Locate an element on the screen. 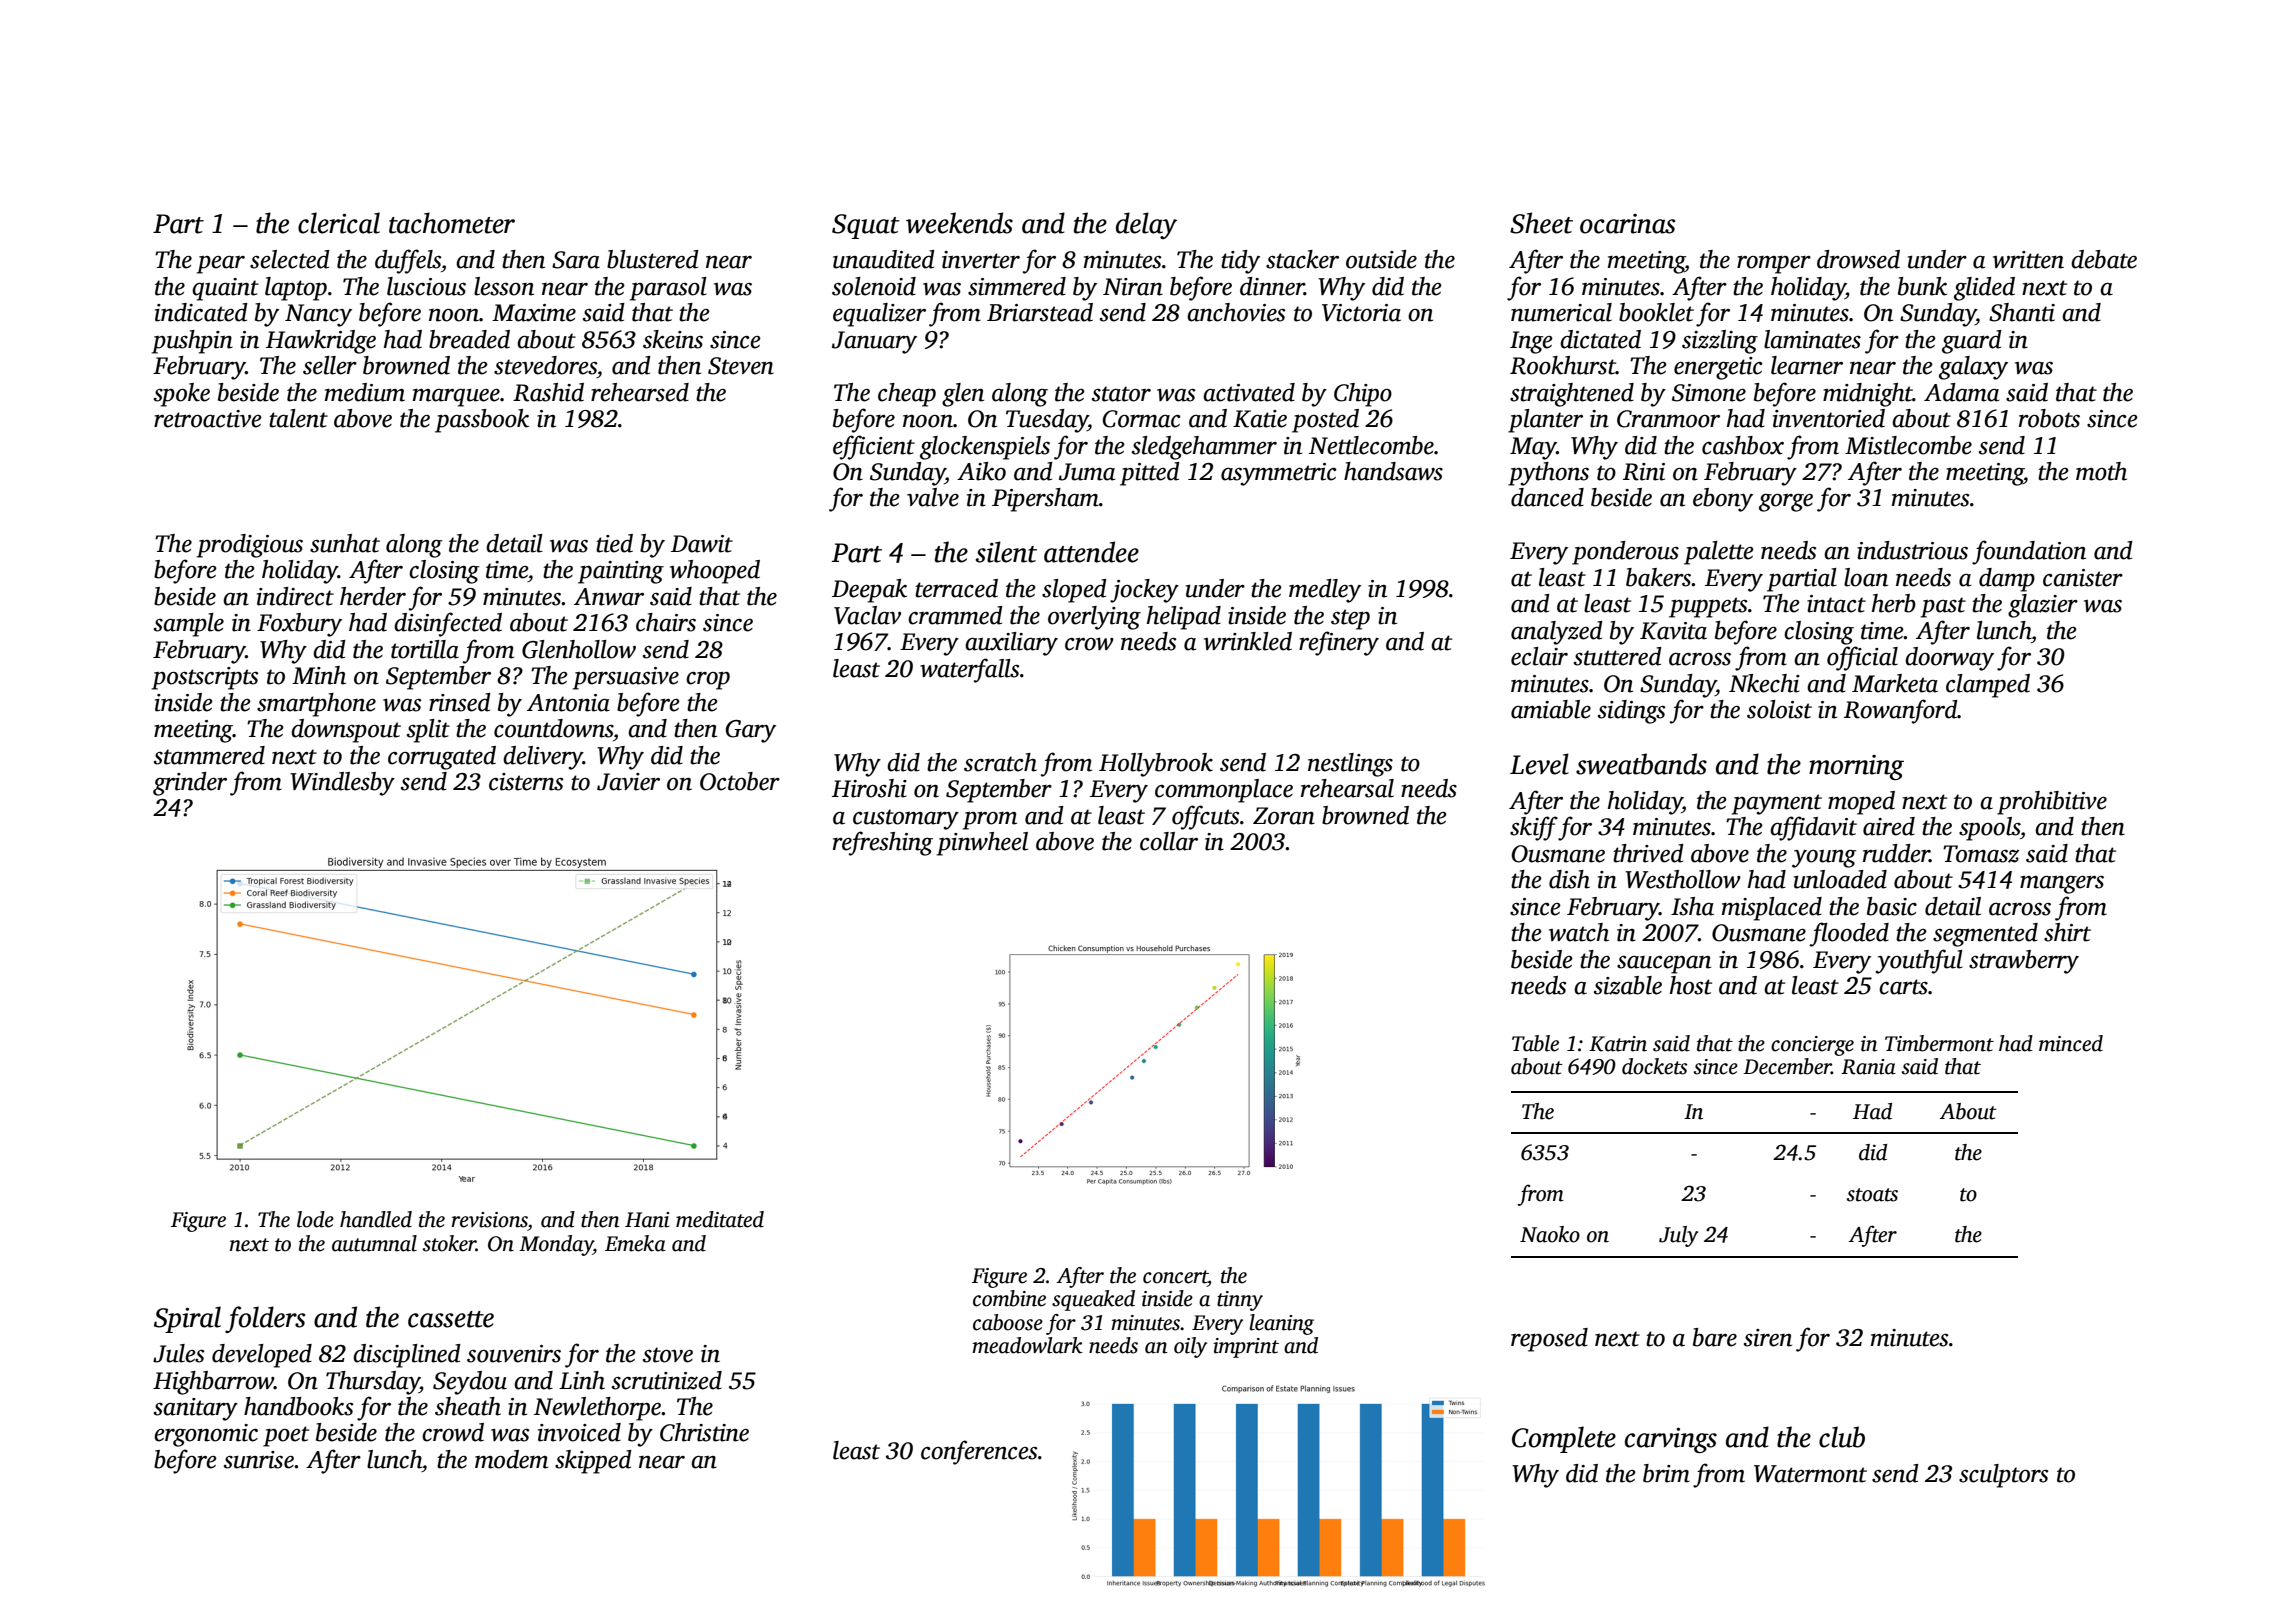 This screenshot has height=1620, width=2292. skiff is located at coordinates (1534, 828).
